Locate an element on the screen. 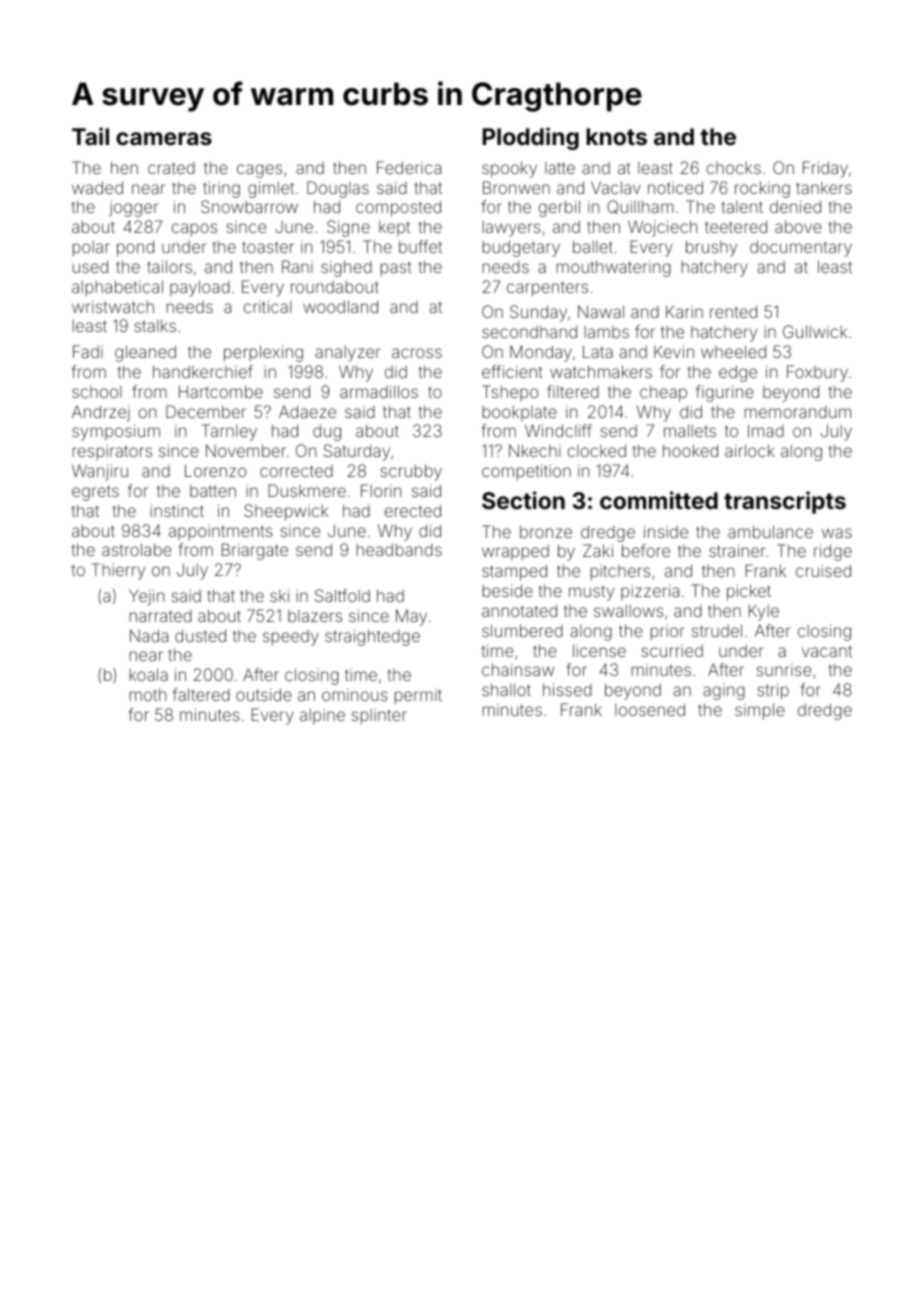  loosened is located at coordinates (650, 709).
